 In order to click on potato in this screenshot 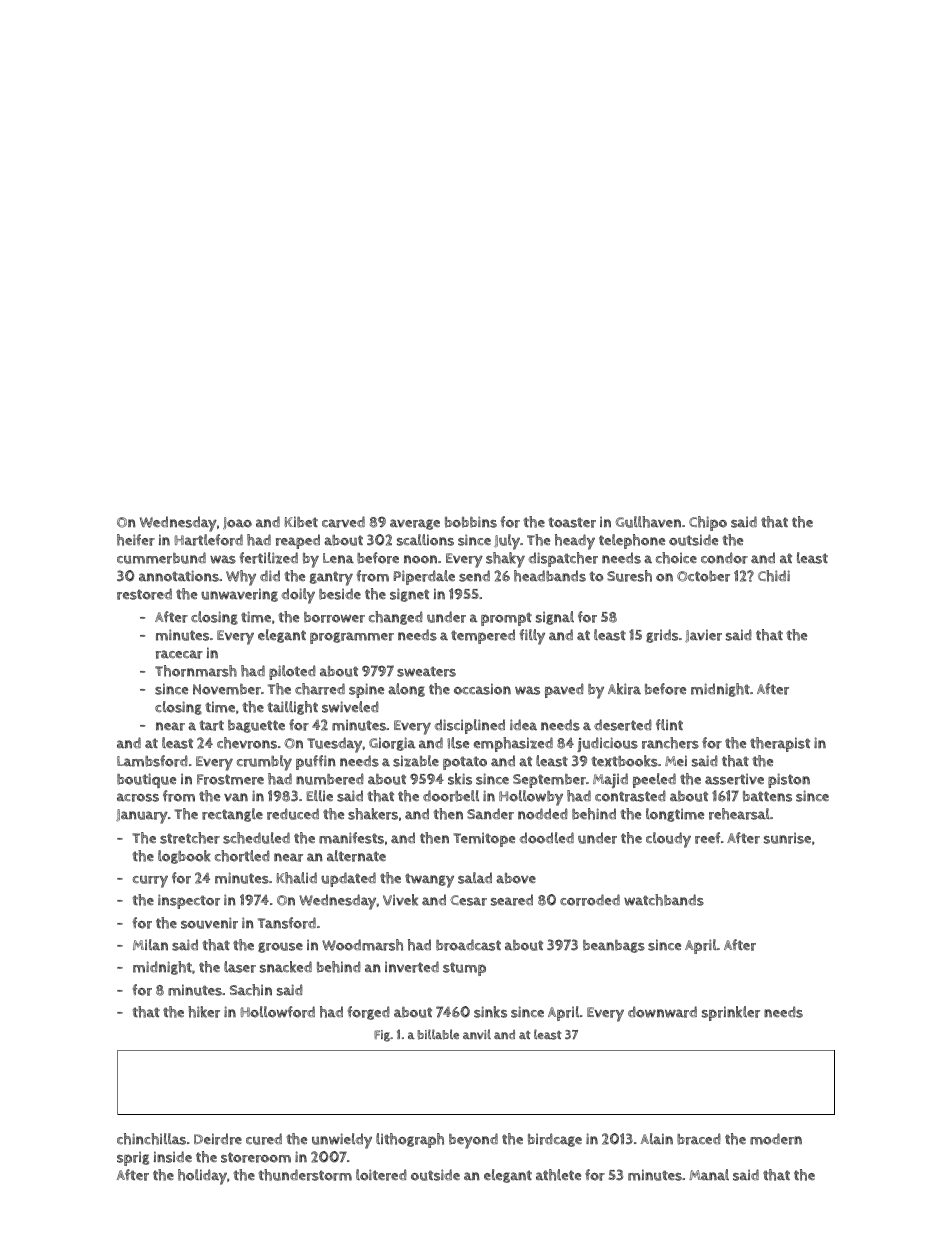, I will do `click(465, 763)`.
